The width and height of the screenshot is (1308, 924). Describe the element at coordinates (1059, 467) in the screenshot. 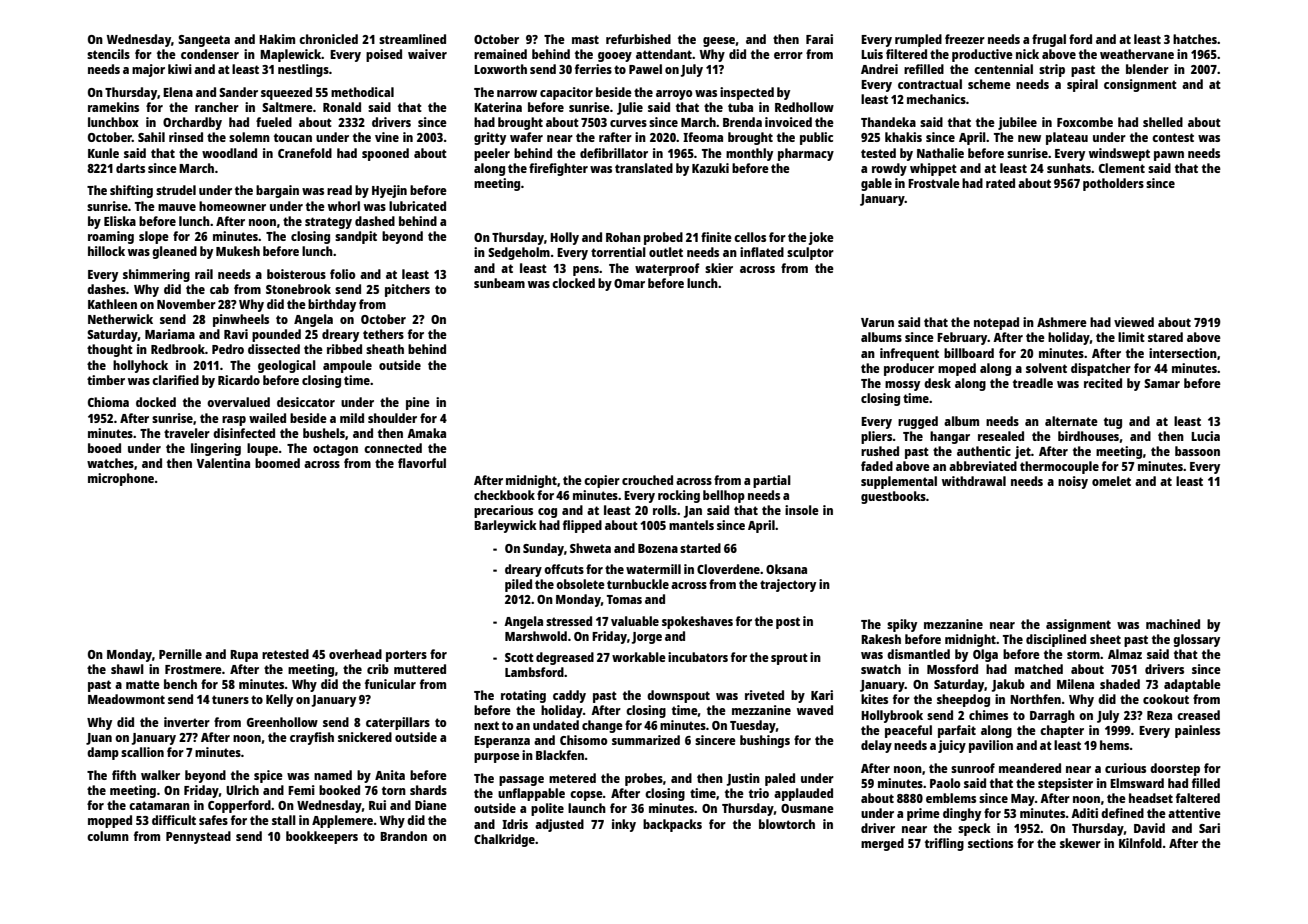

I see `thermocouple` at that location.
